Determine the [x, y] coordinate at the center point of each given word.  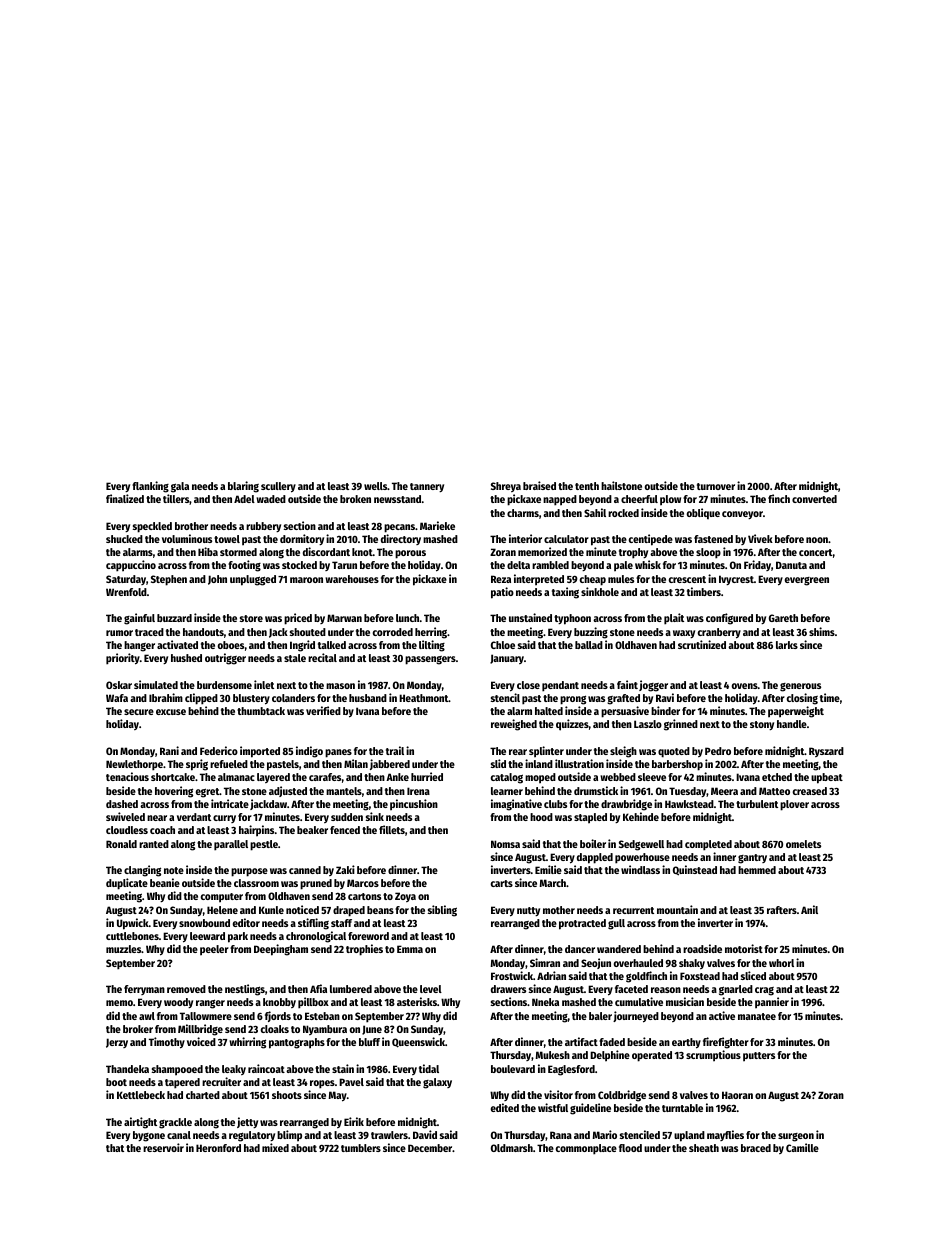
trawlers [389, 1135]
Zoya [405, 897]
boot [116, 1082]
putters [759, 1057]
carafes [325, 777]
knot [362, 552]
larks [787, 645]
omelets [803, 844]
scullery [278, 487]
